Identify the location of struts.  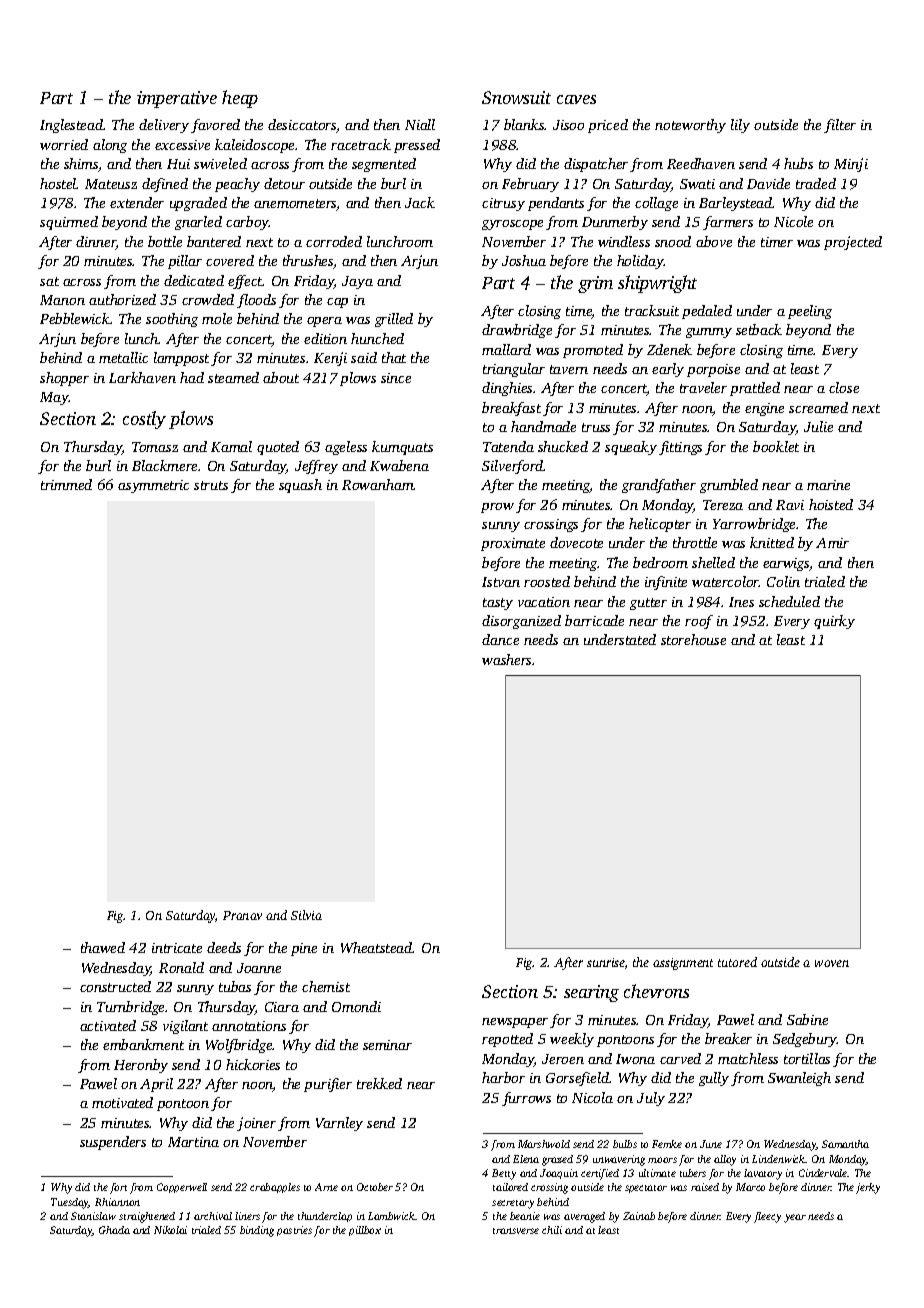
(211, 485).
